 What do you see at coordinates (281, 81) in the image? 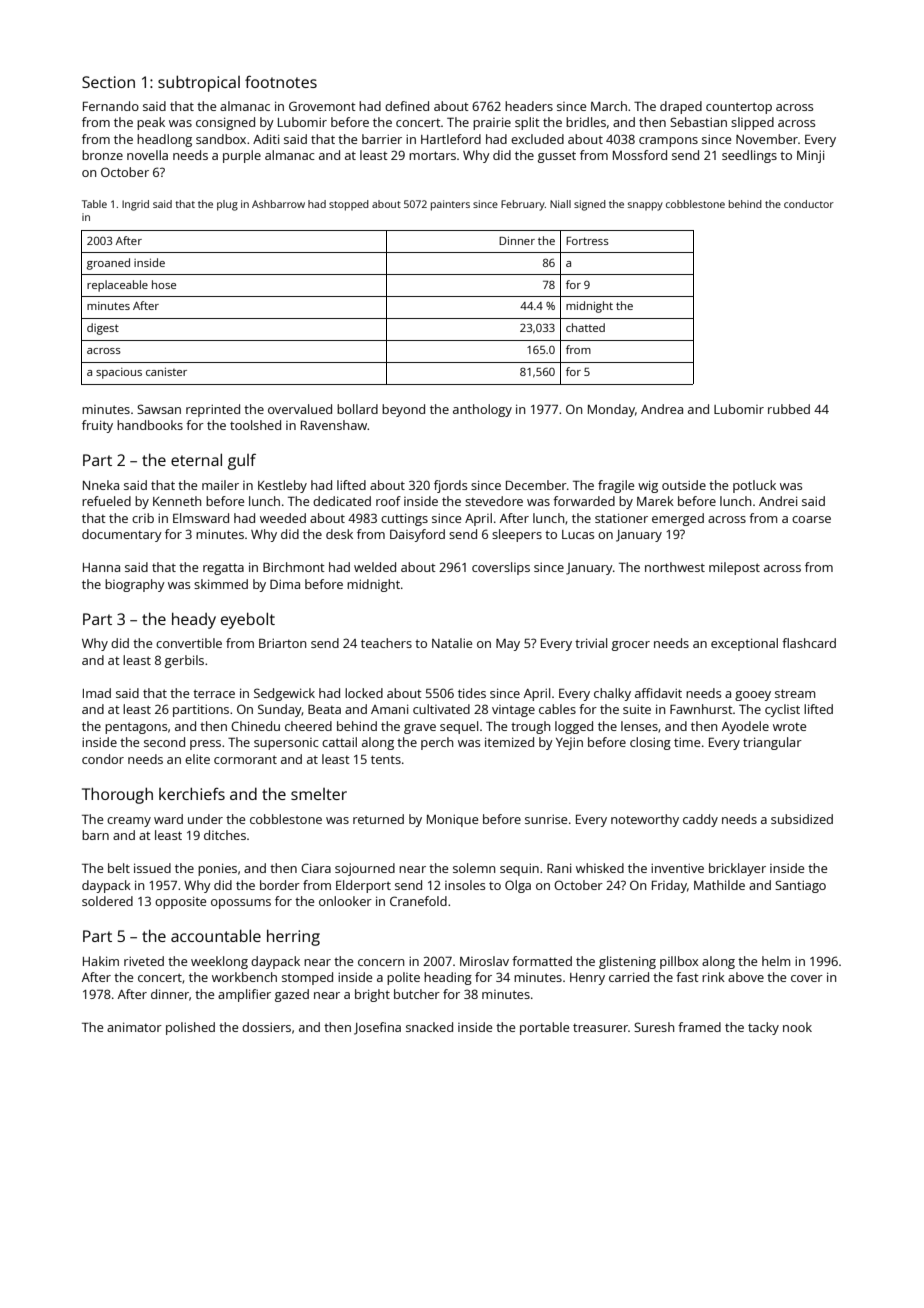
I see `footnotes` at bounding box center [281, 81].
